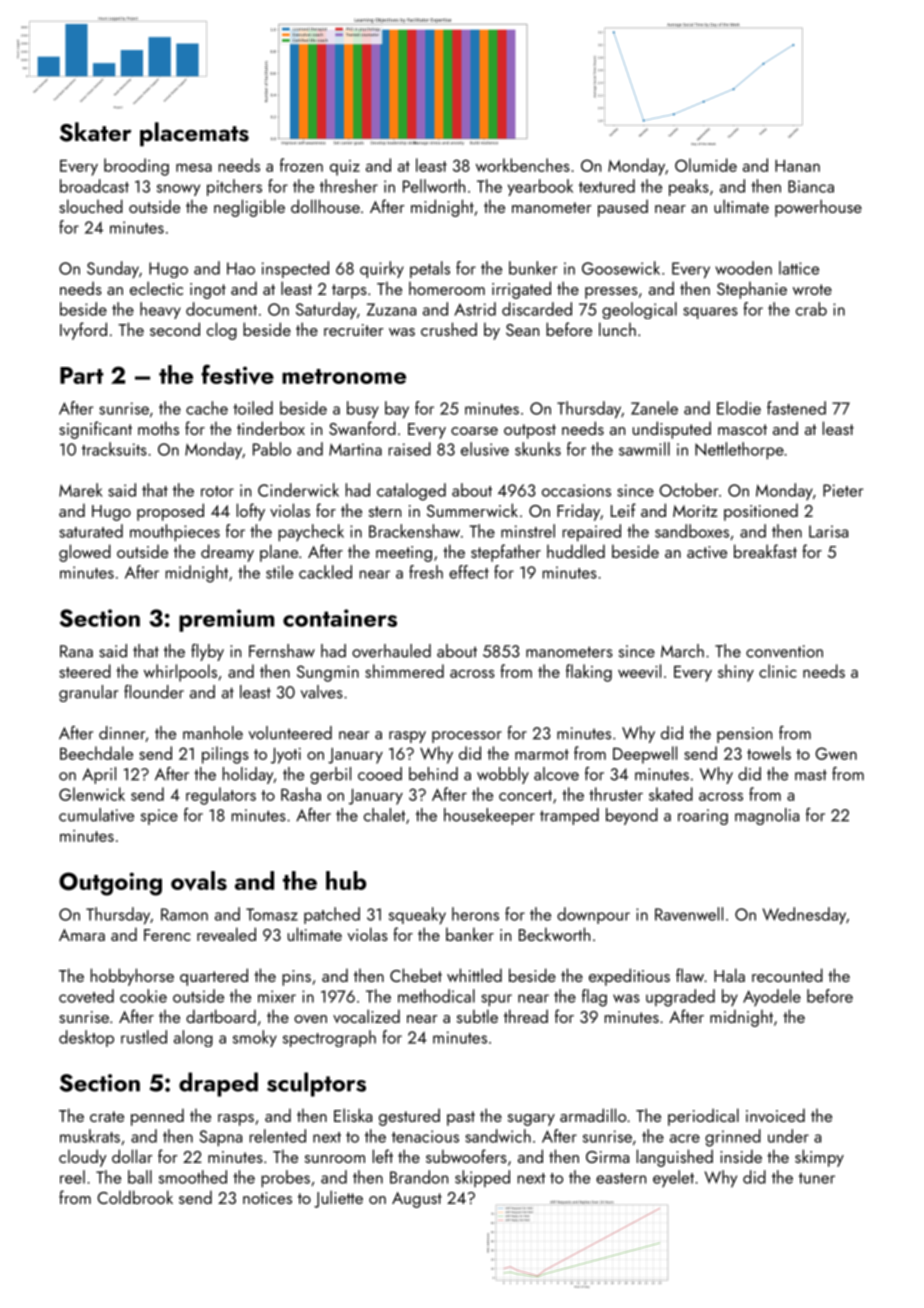 This document has width=924, height=1308. Describe the element at coordinates (95, 132) in the document. I see `Skater` at that location.
